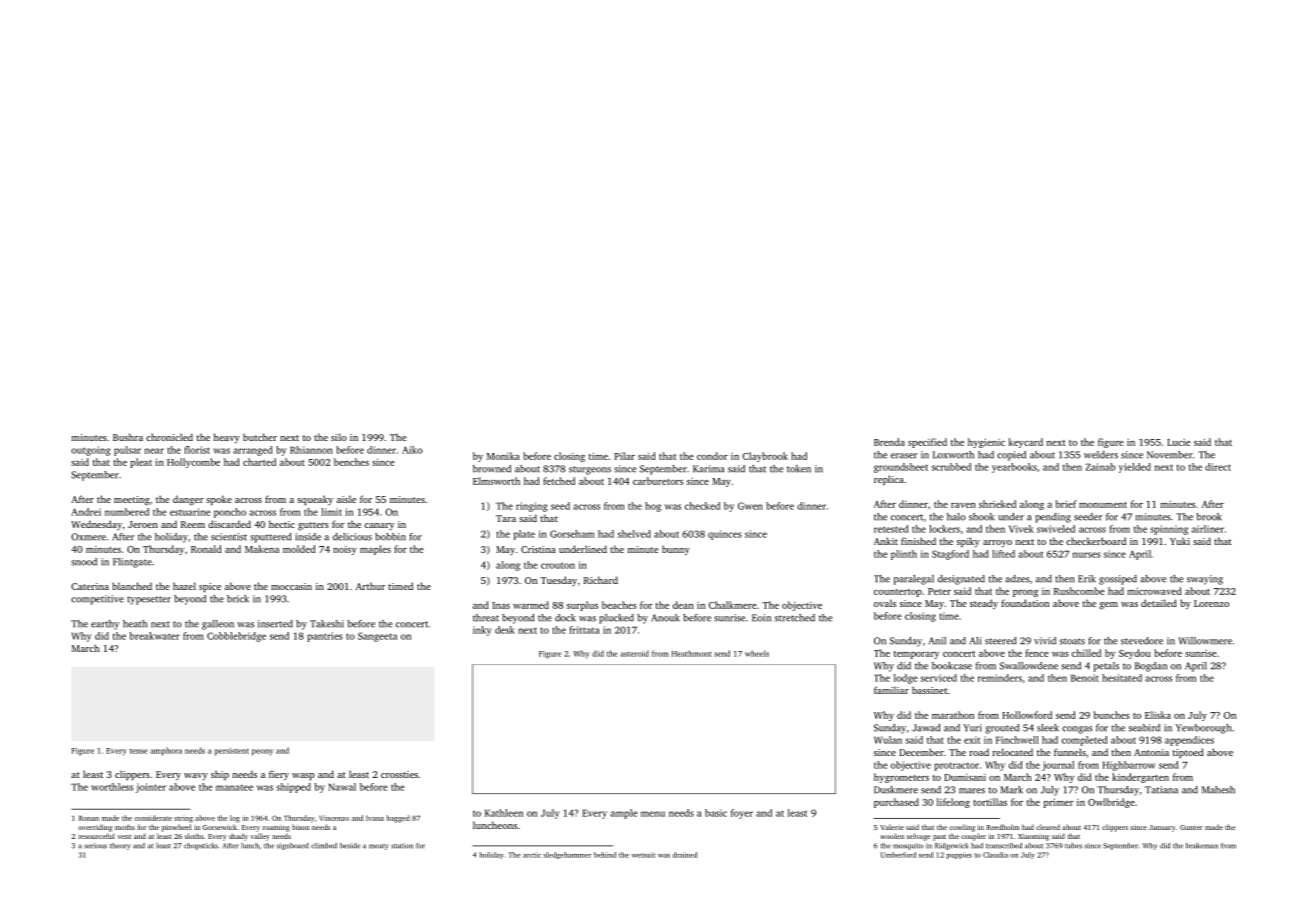  Describe the element at coordinates (888, 740) in the screenshot. I see `Wulan` at that location.
